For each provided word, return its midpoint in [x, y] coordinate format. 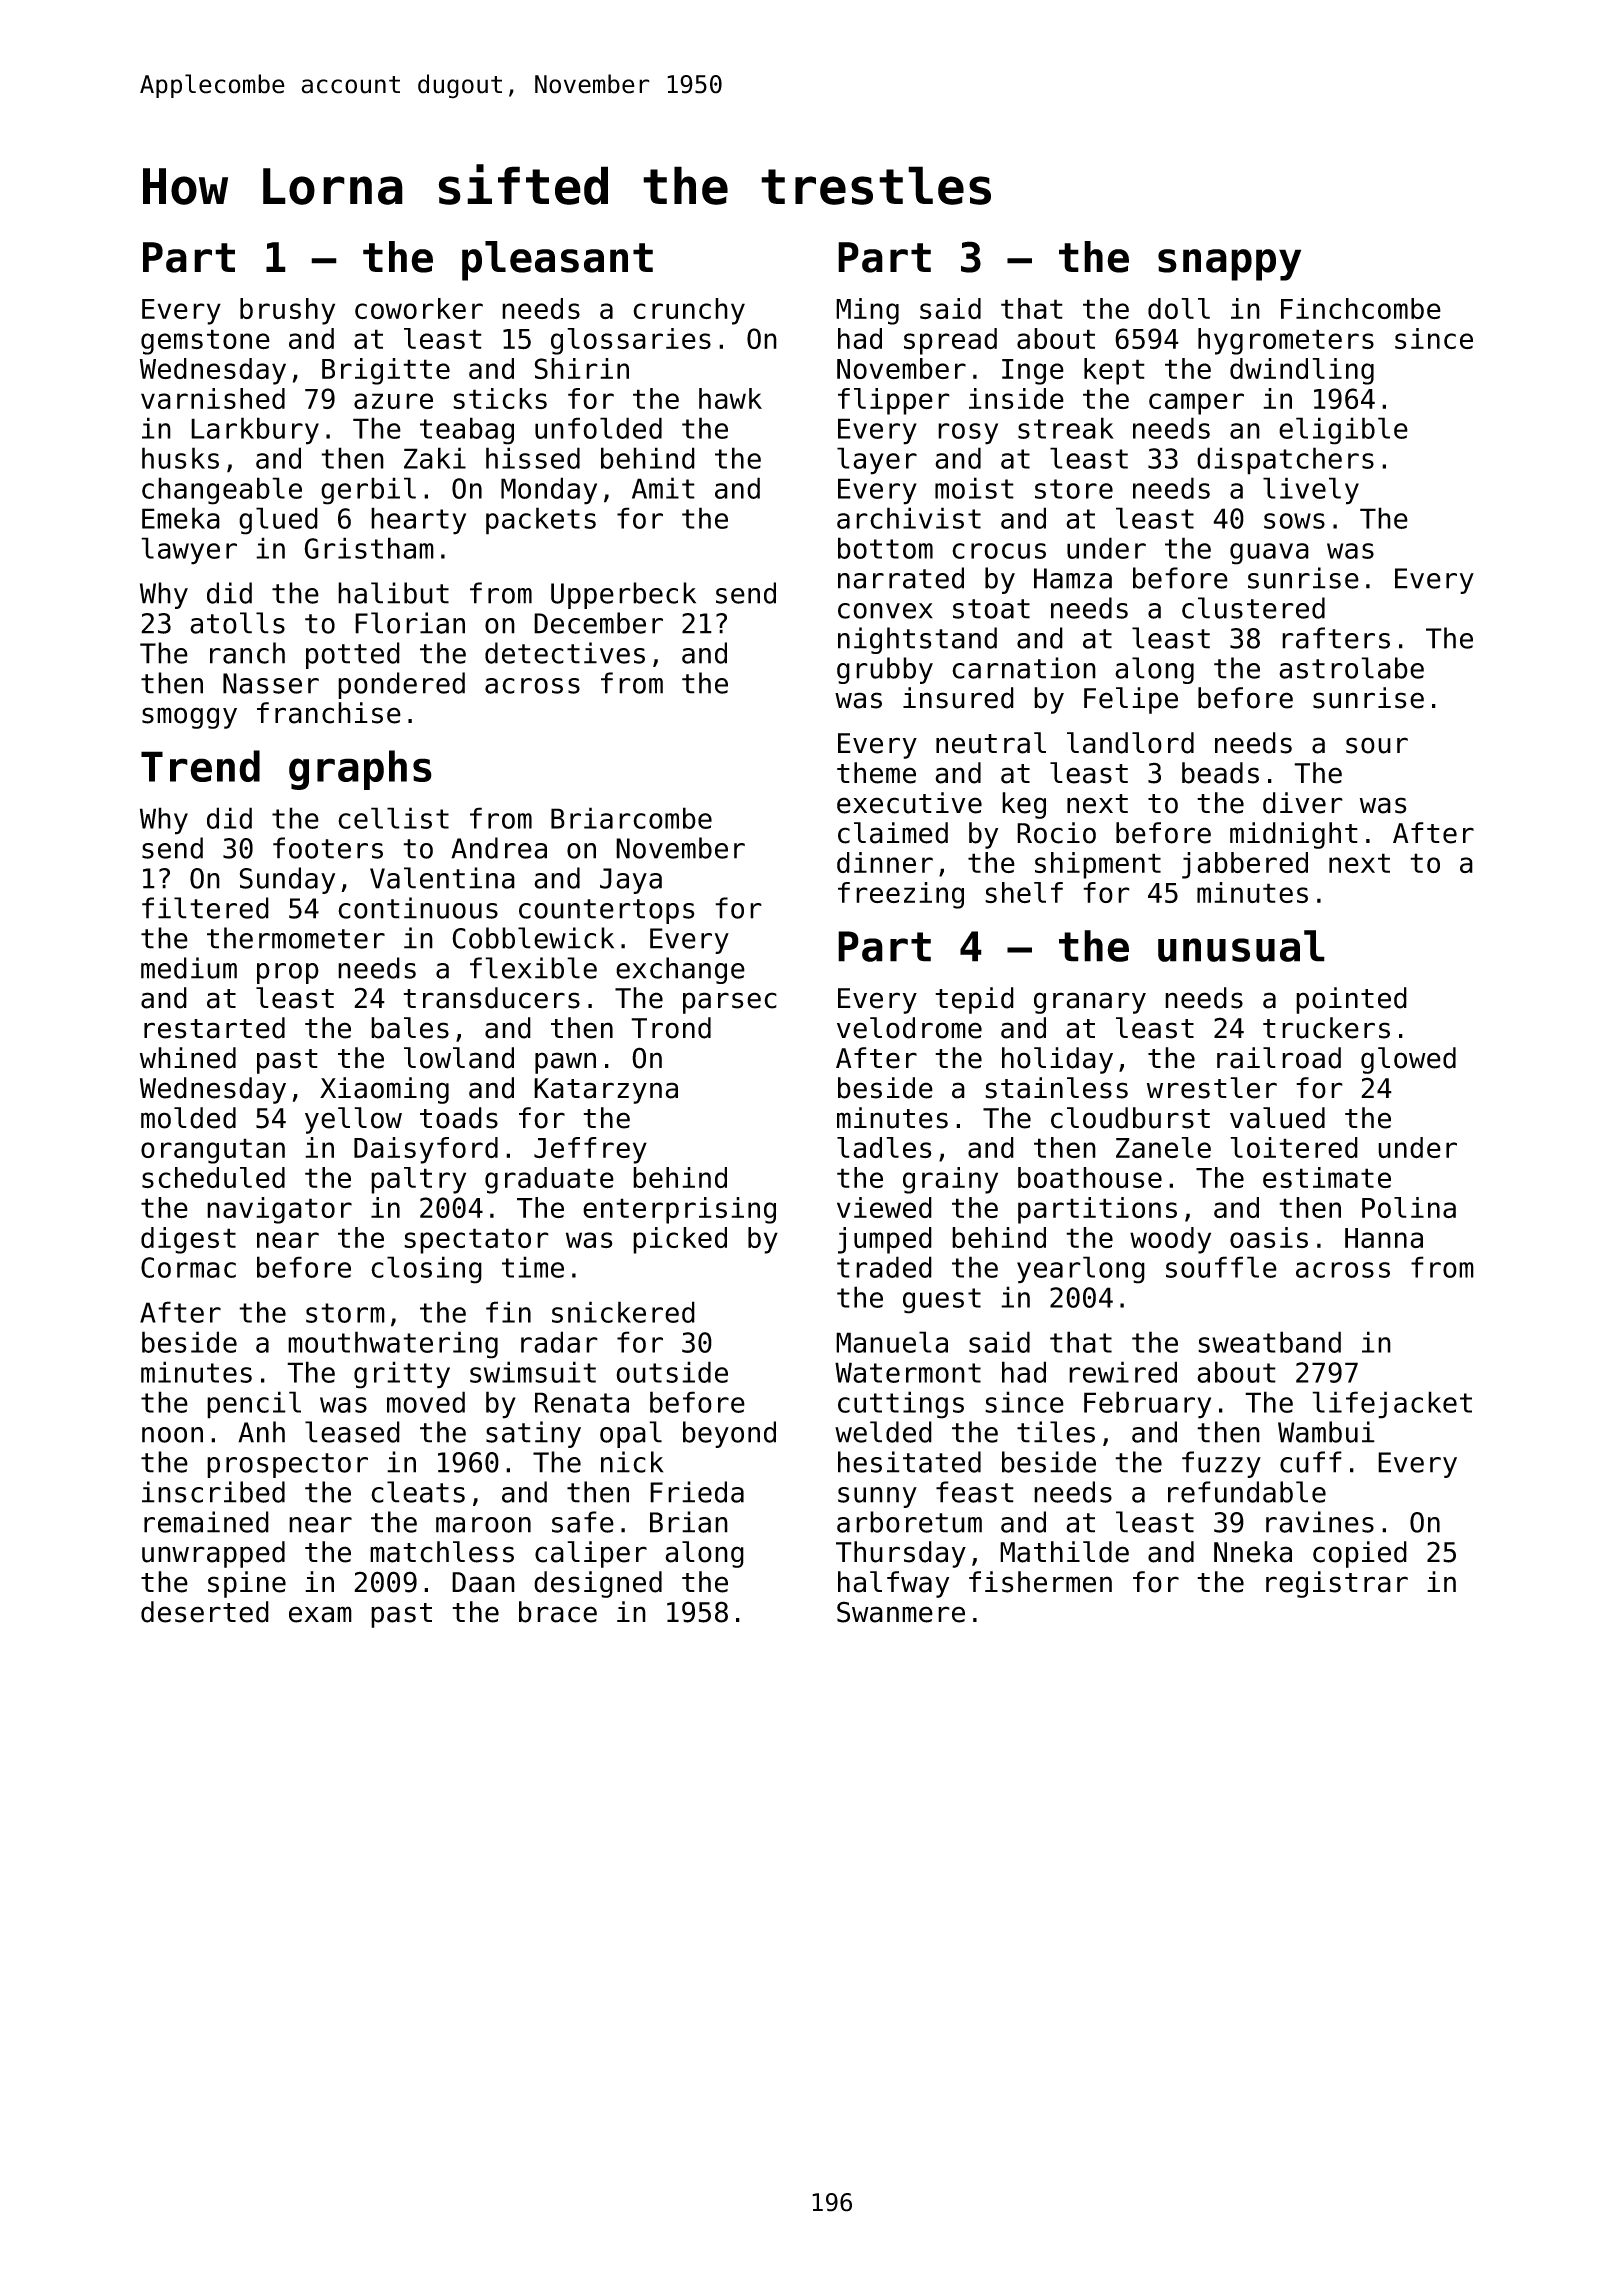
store [1074, 489]
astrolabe [1351, 668]
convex [885, 611]
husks [180, 458]
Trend [200, 766]
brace [558, 1612]
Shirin [581, 369]
